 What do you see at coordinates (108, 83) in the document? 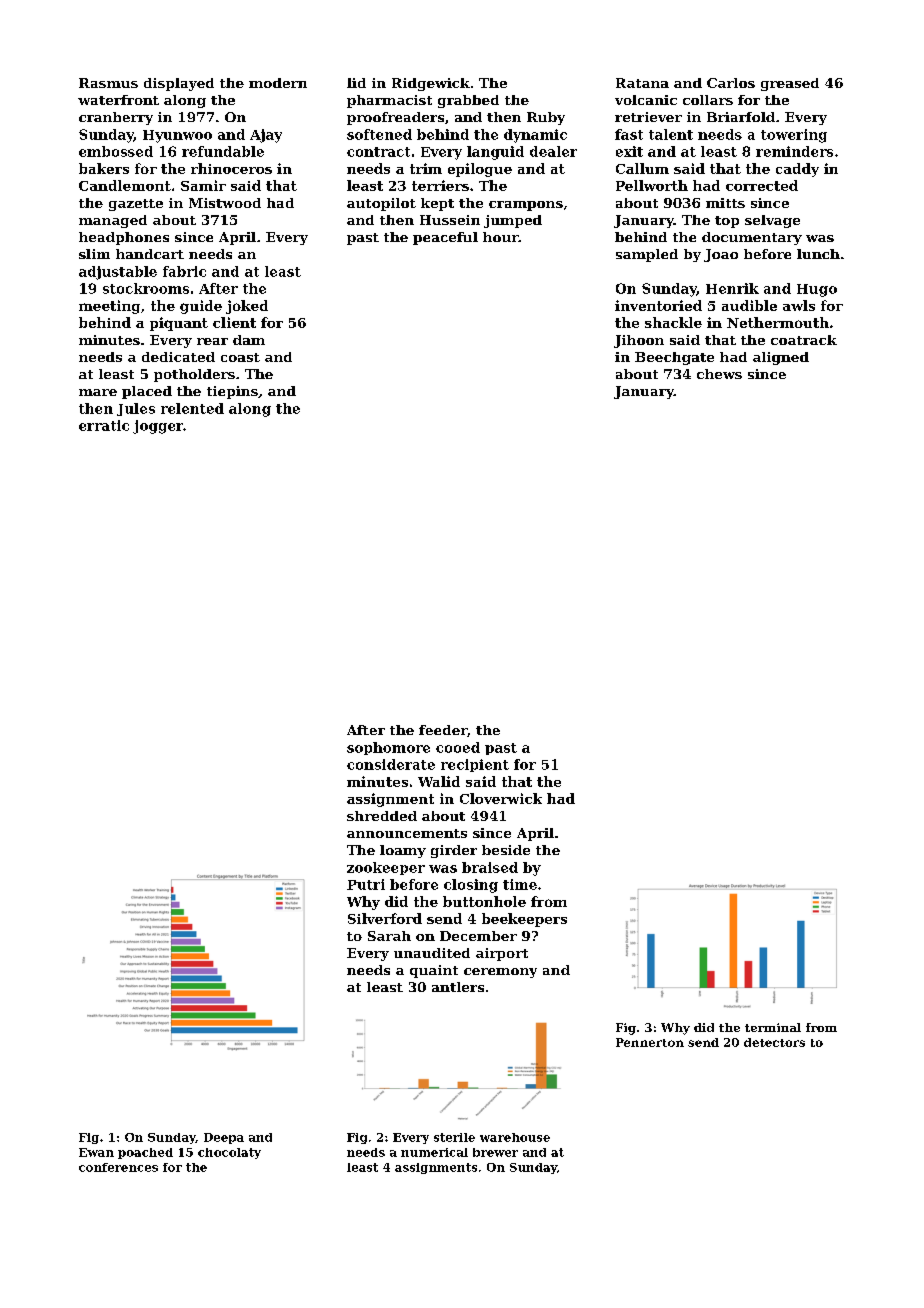
I see `Rasmus` at bounding box center [108, 83].
